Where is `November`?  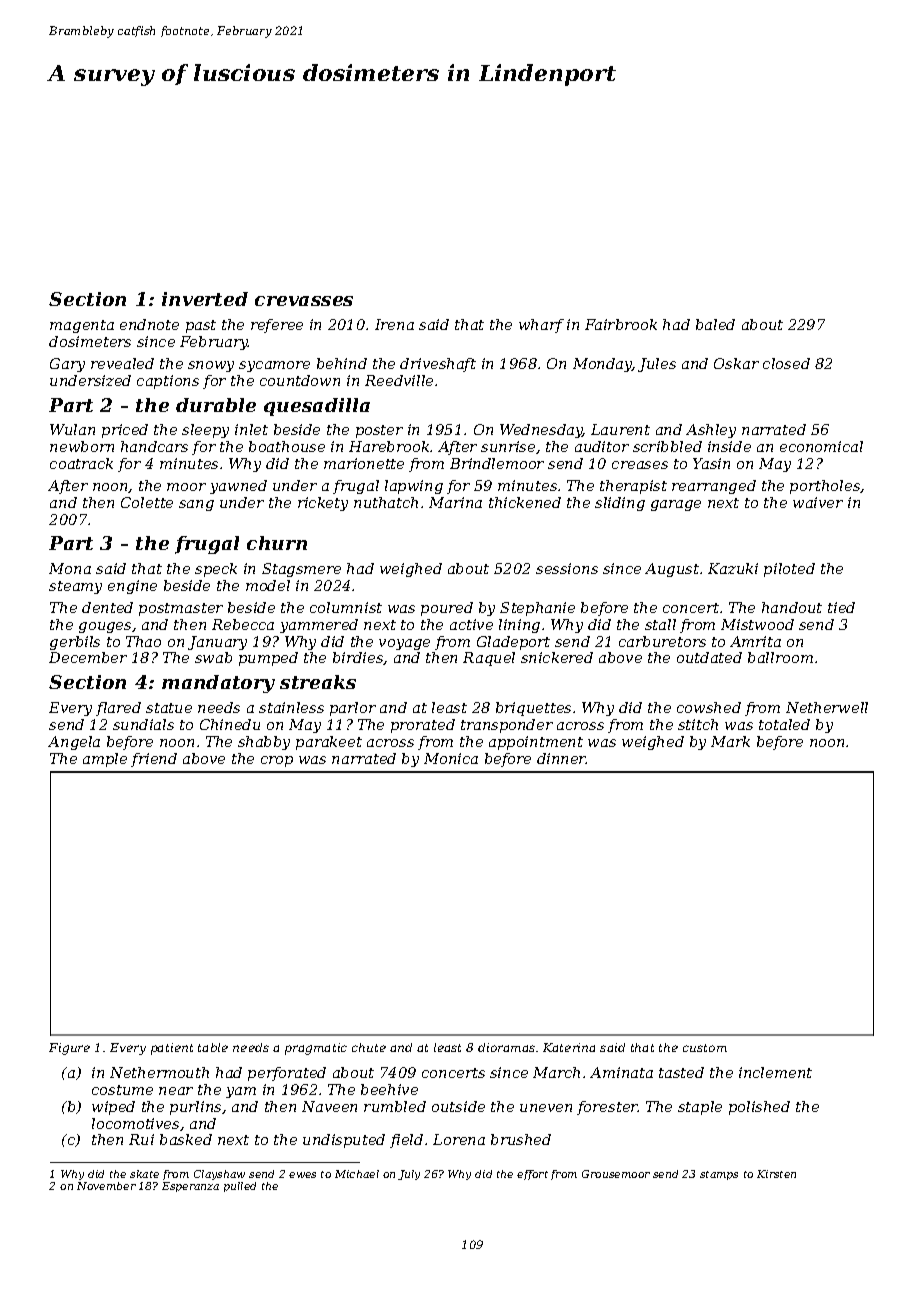 November is located at coordinates (106, 1186).
